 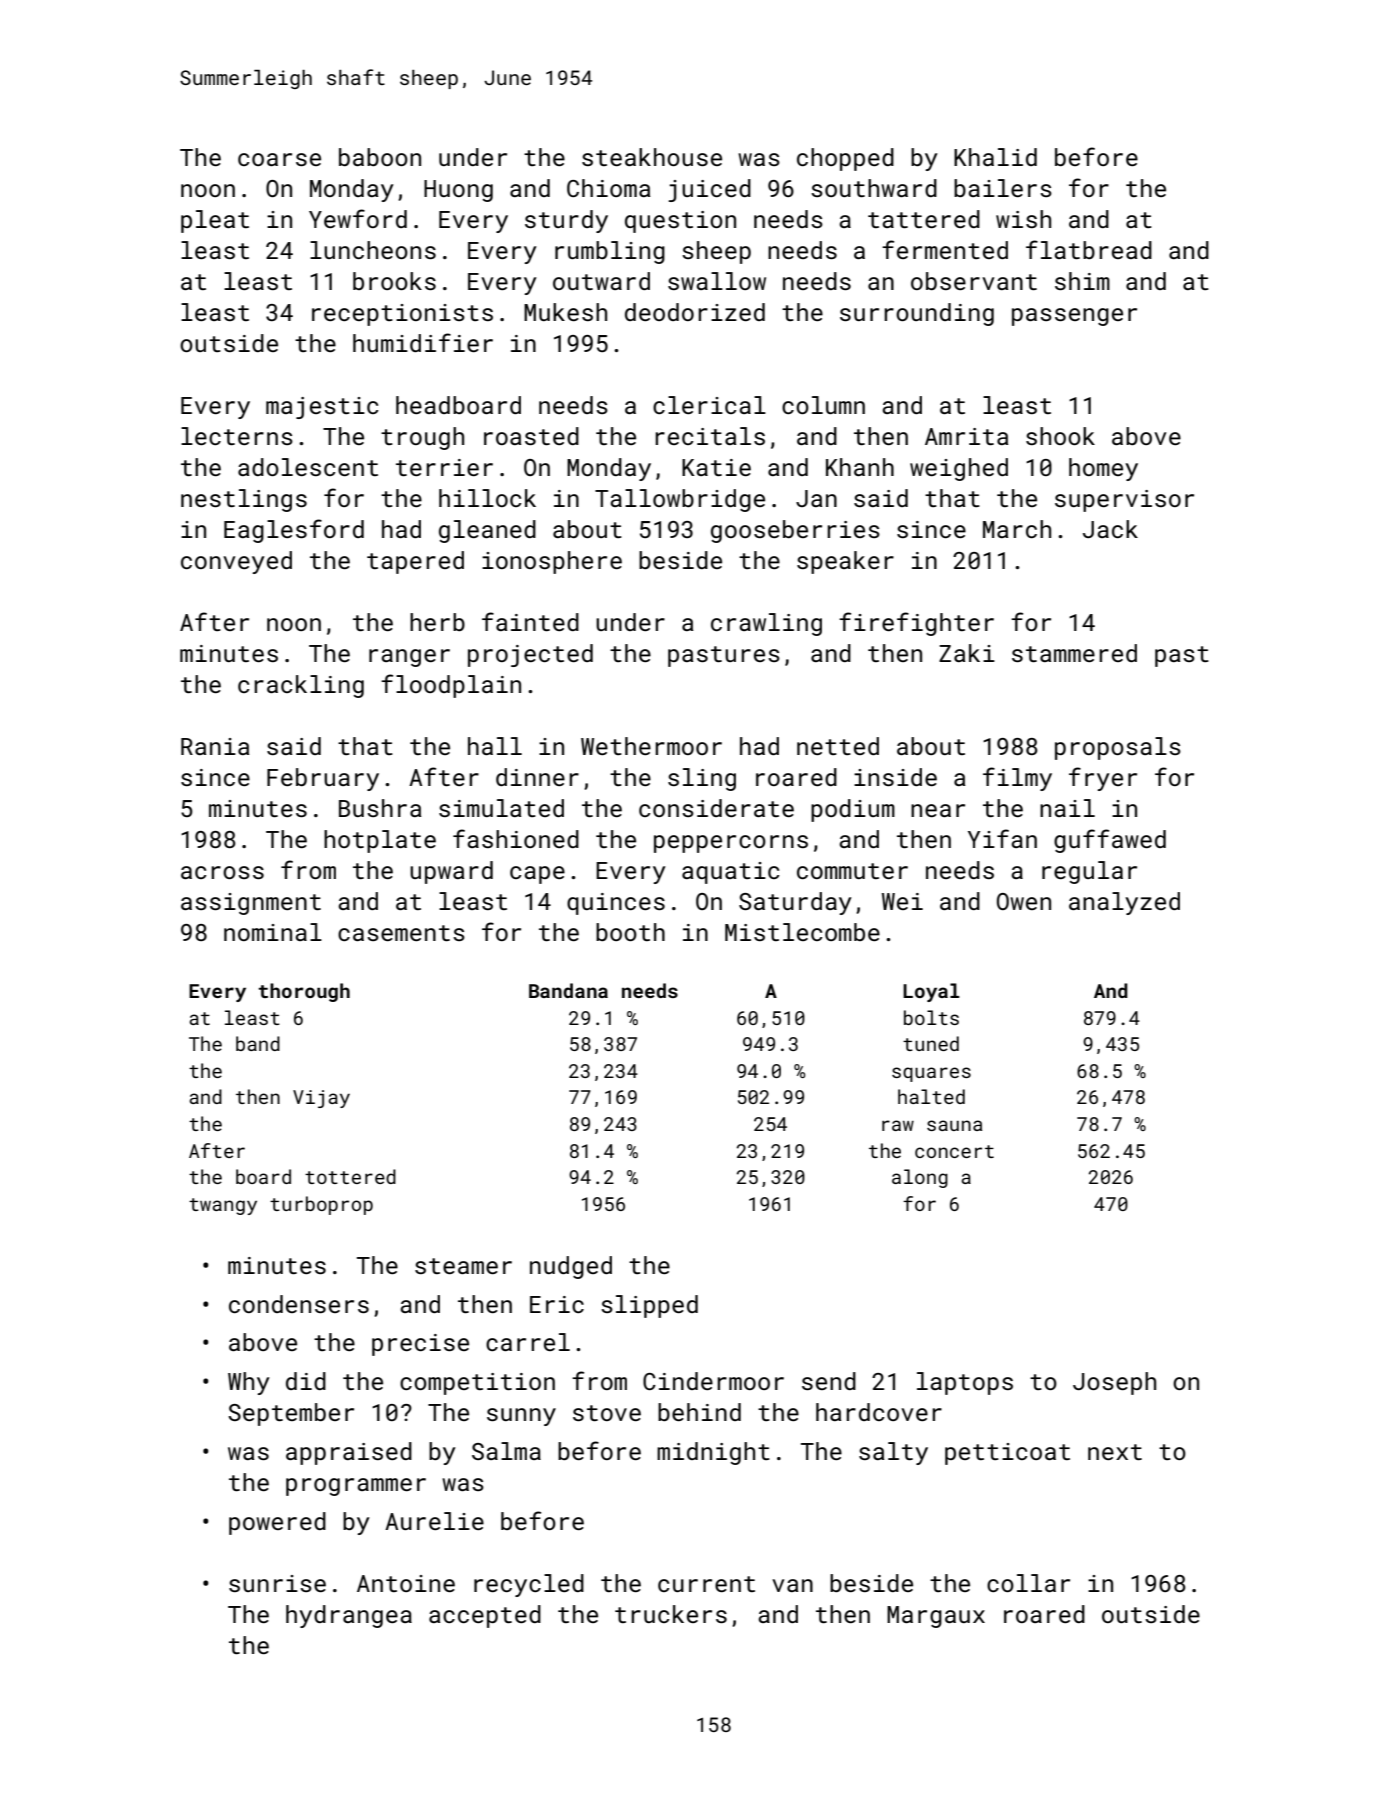 I want to click on recycled, so click(x=529, y=1585).
